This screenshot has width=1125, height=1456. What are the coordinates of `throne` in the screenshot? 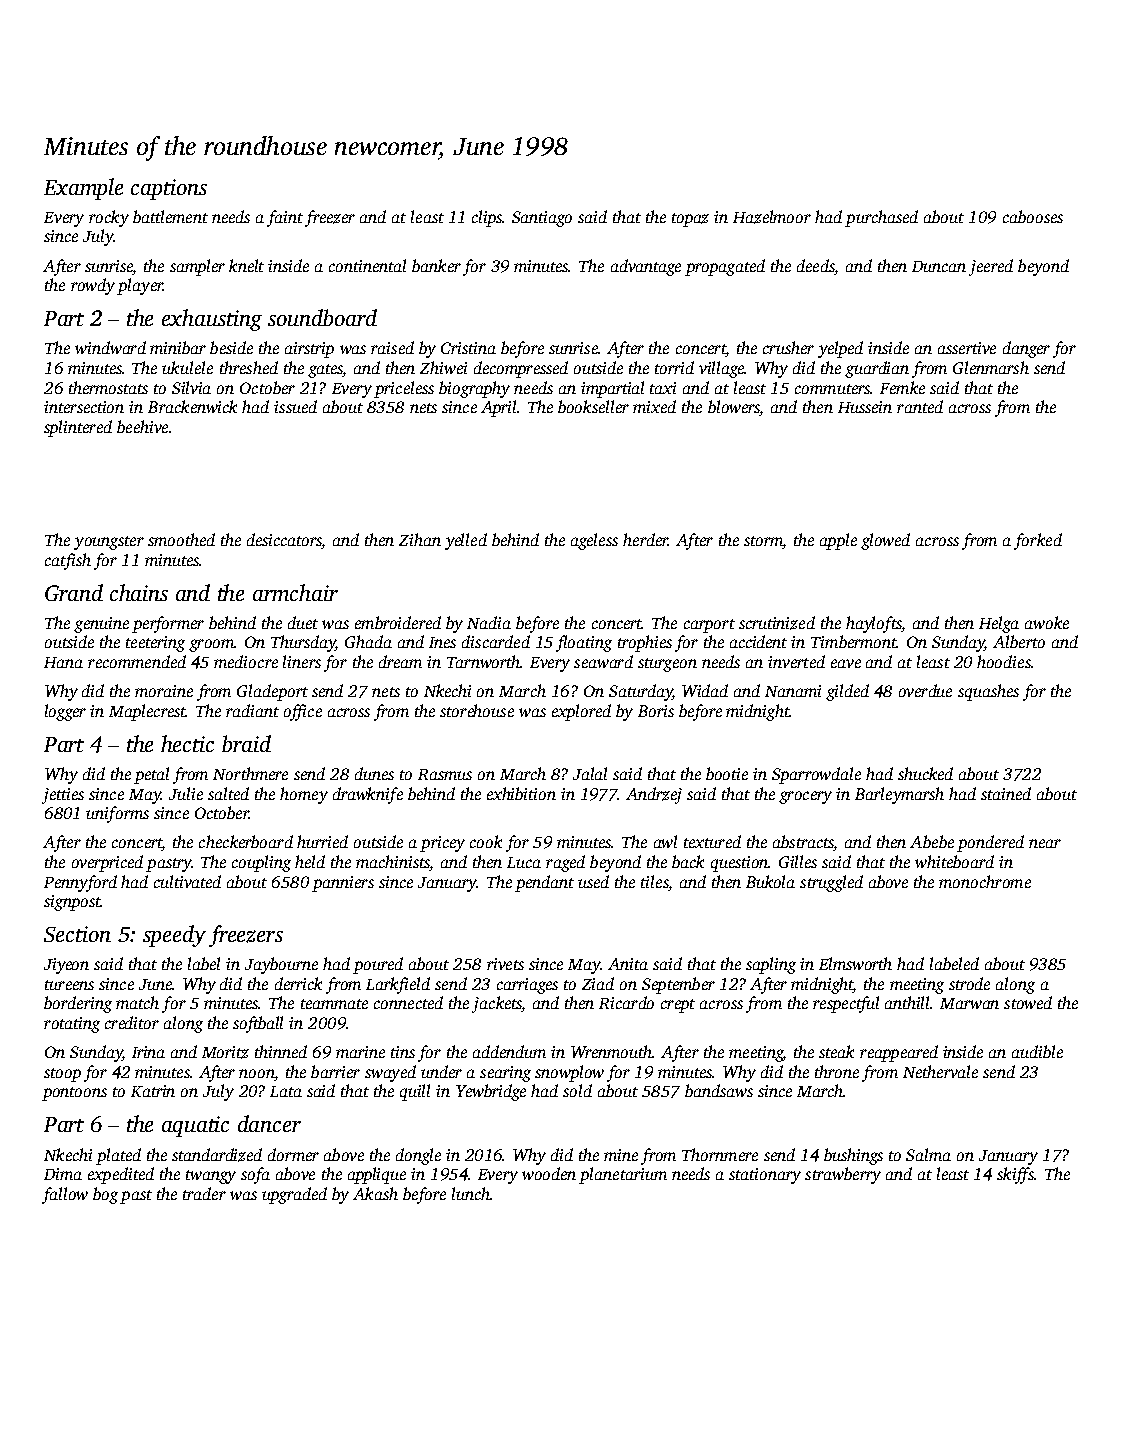 It's located at (837, 1071).
